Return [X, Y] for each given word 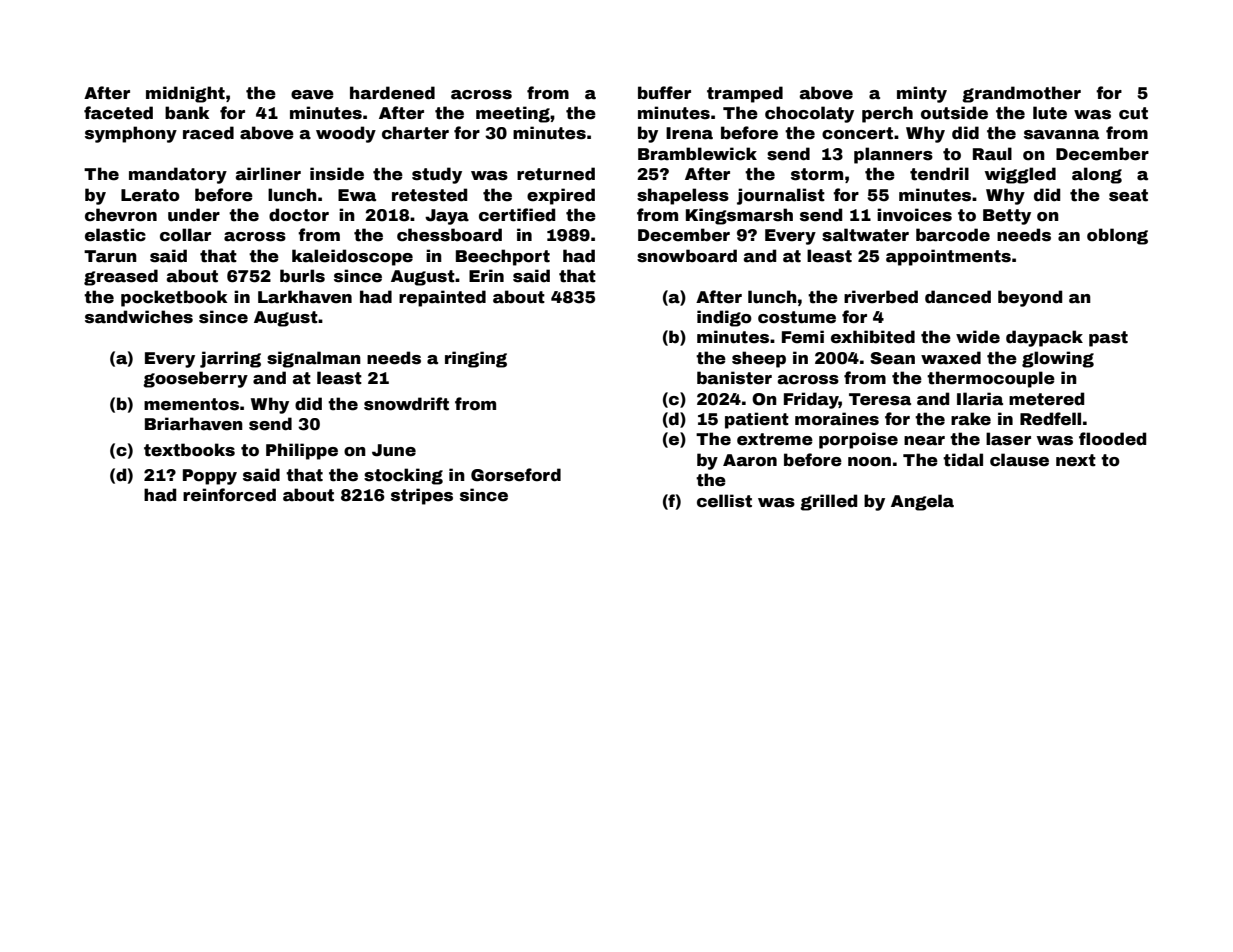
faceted [118, 113]
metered [1046, 399]
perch [887, 114]
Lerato [150, 195]
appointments [948, 257]
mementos [191, 404]
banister [734, 378]
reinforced [229, 495]
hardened [392, 93]
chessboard [449, 235]
